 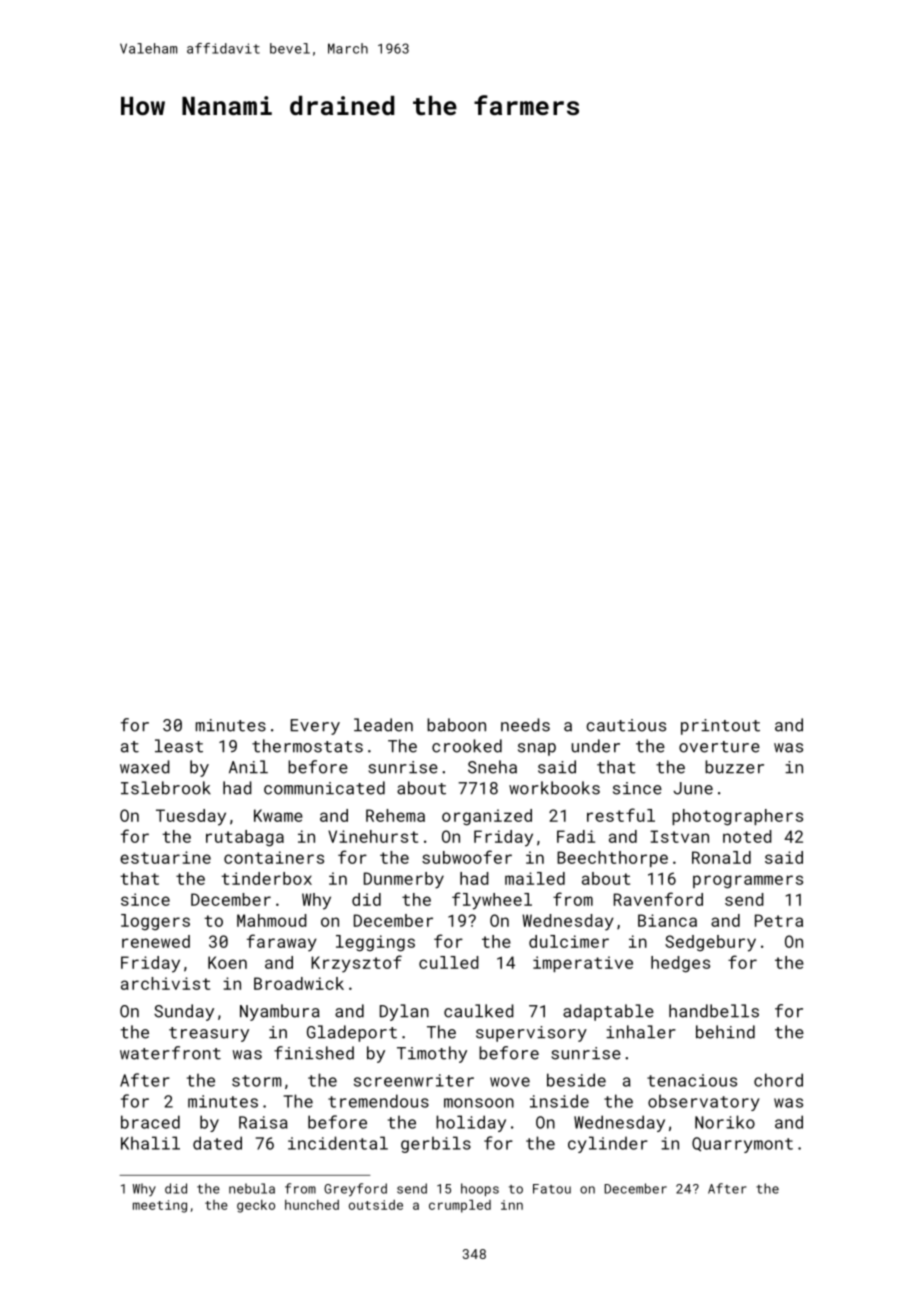 What do you see at coordinates (471, 1123) in the page?
I see `holiday` at bounding box center [471, 1123].
